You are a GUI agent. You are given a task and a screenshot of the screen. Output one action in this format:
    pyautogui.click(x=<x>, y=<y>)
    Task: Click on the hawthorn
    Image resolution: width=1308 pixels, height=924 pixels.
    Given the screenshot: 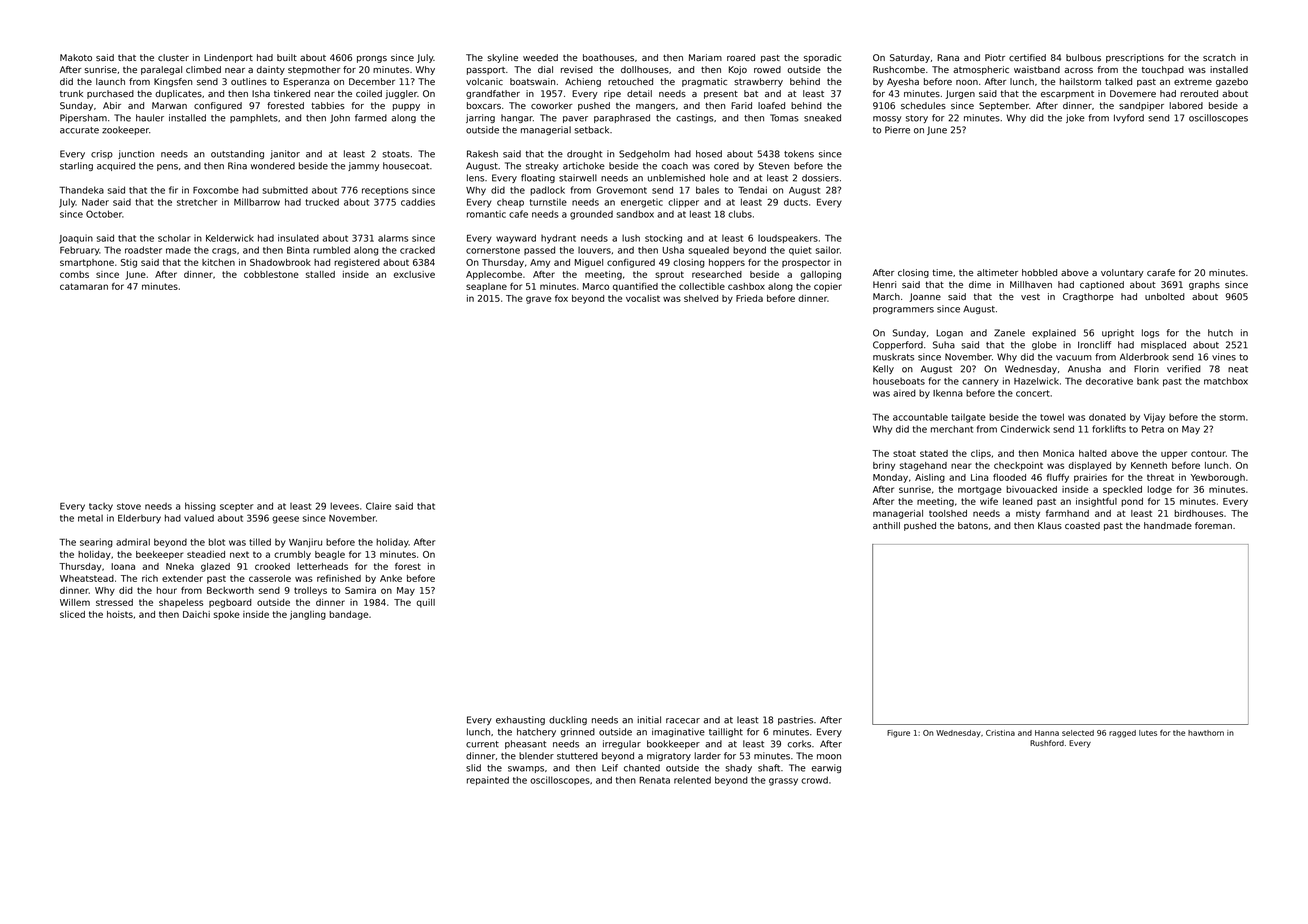 What is the action you would take?
    pyautogui.click(x=1206, y=733)
